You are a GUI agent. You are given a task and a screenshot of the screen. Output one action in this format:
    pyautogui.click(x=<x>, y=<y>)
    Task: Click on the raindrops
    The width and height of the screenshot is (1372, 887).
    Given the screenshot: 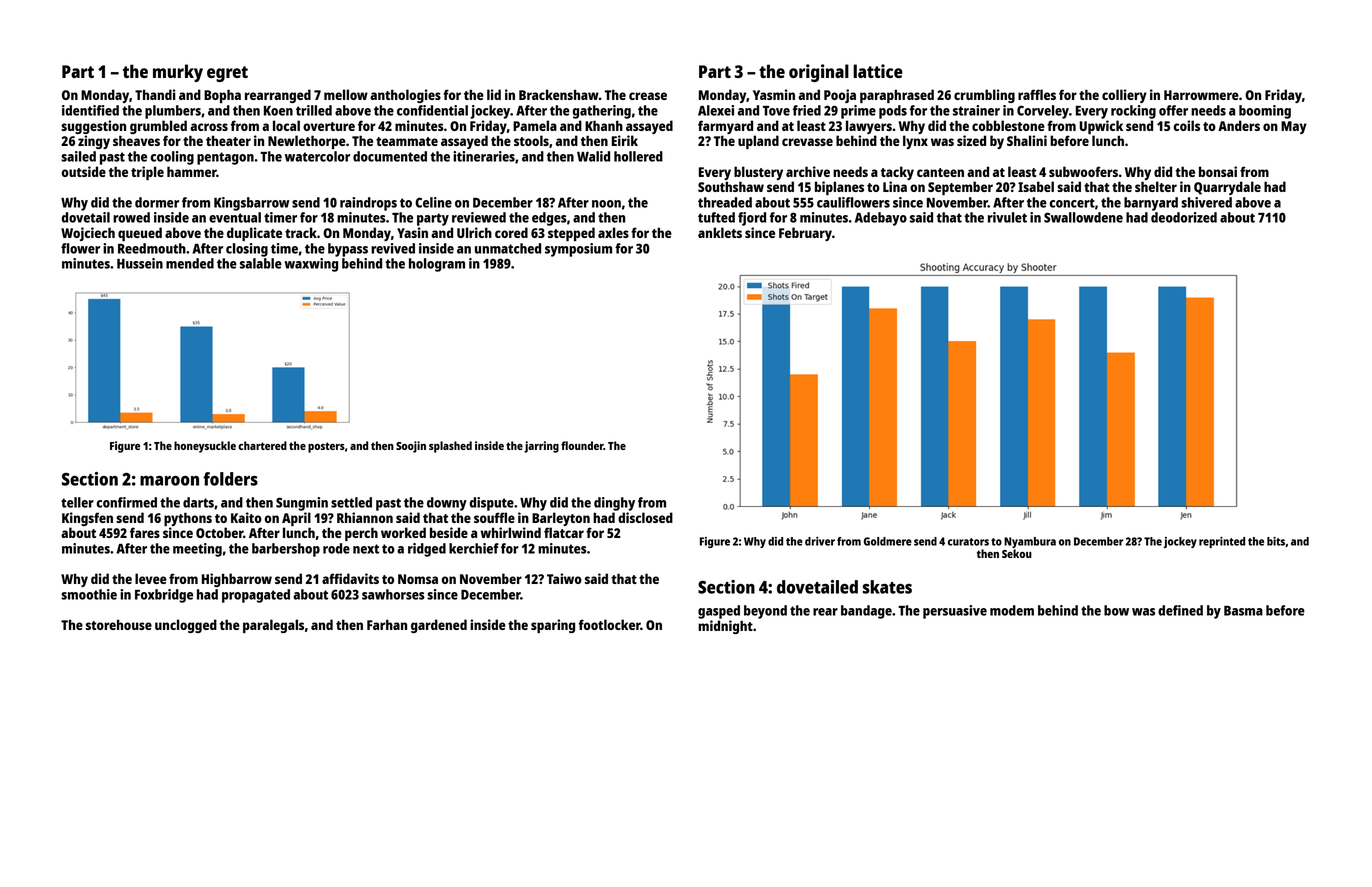 What is the action you would take?
    pyautogui.click(x=368, y=204)
